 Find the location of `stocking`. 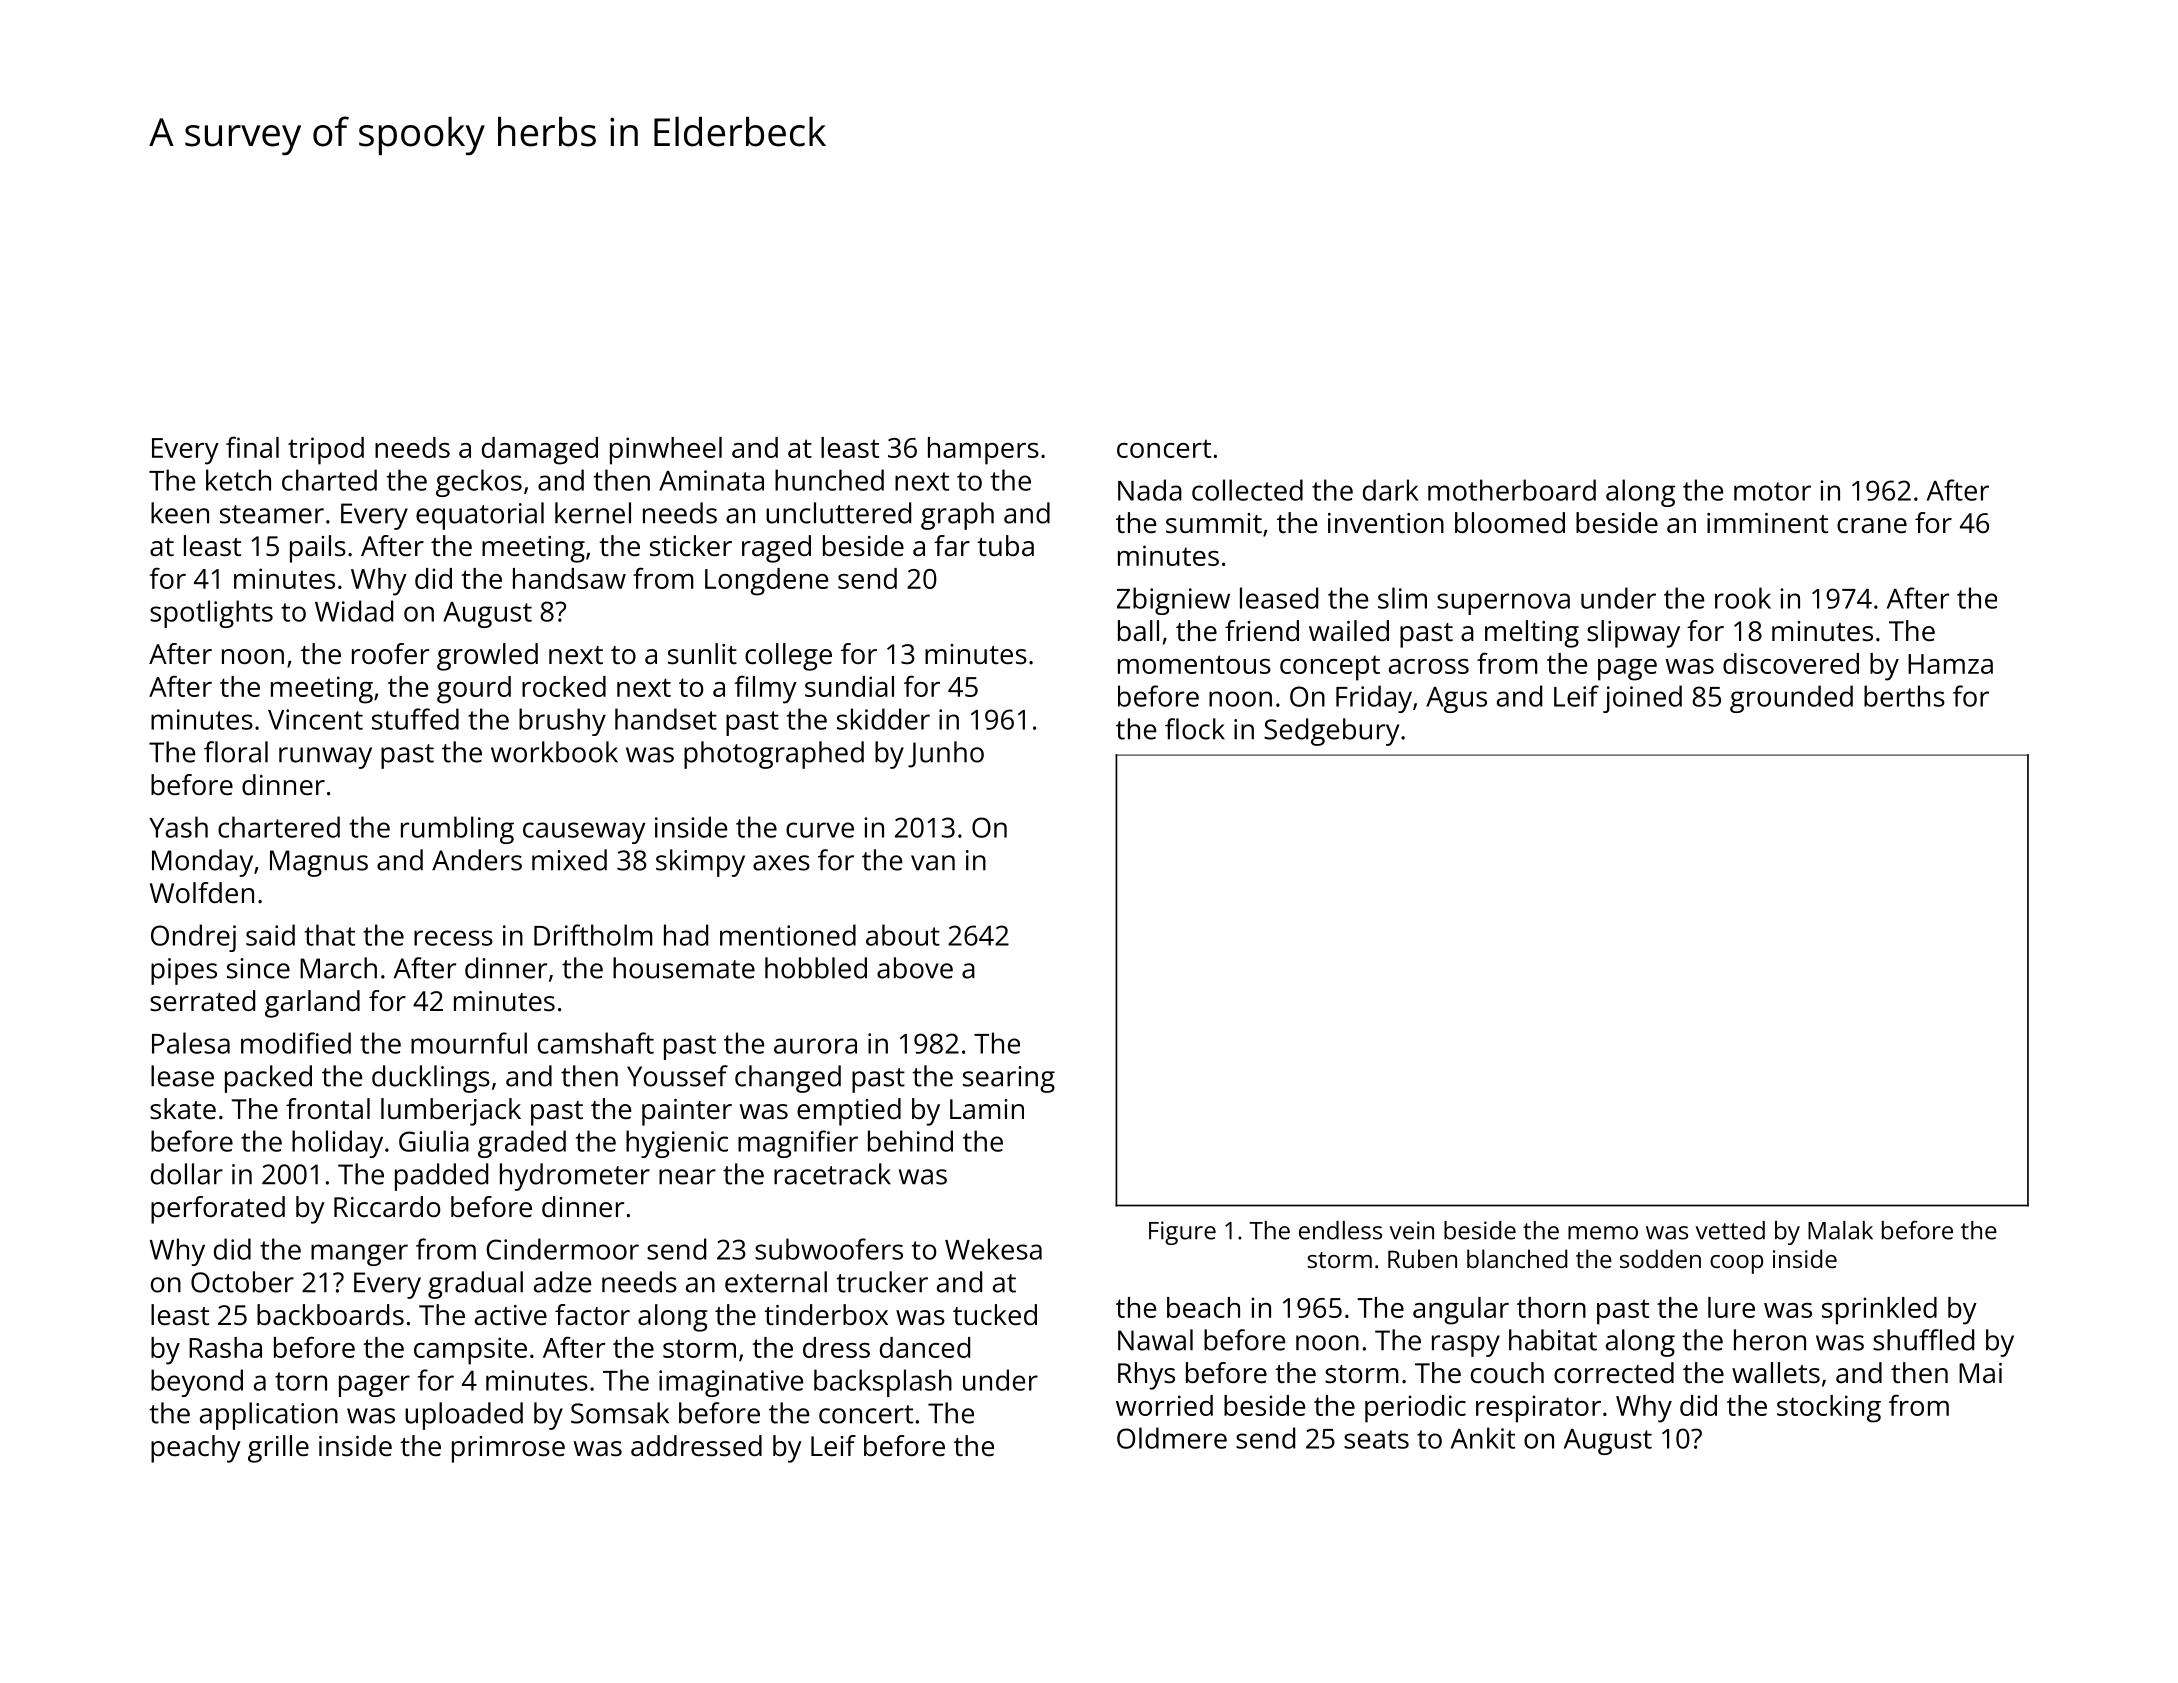

stocking is located at coordinates (1829, 1409).
